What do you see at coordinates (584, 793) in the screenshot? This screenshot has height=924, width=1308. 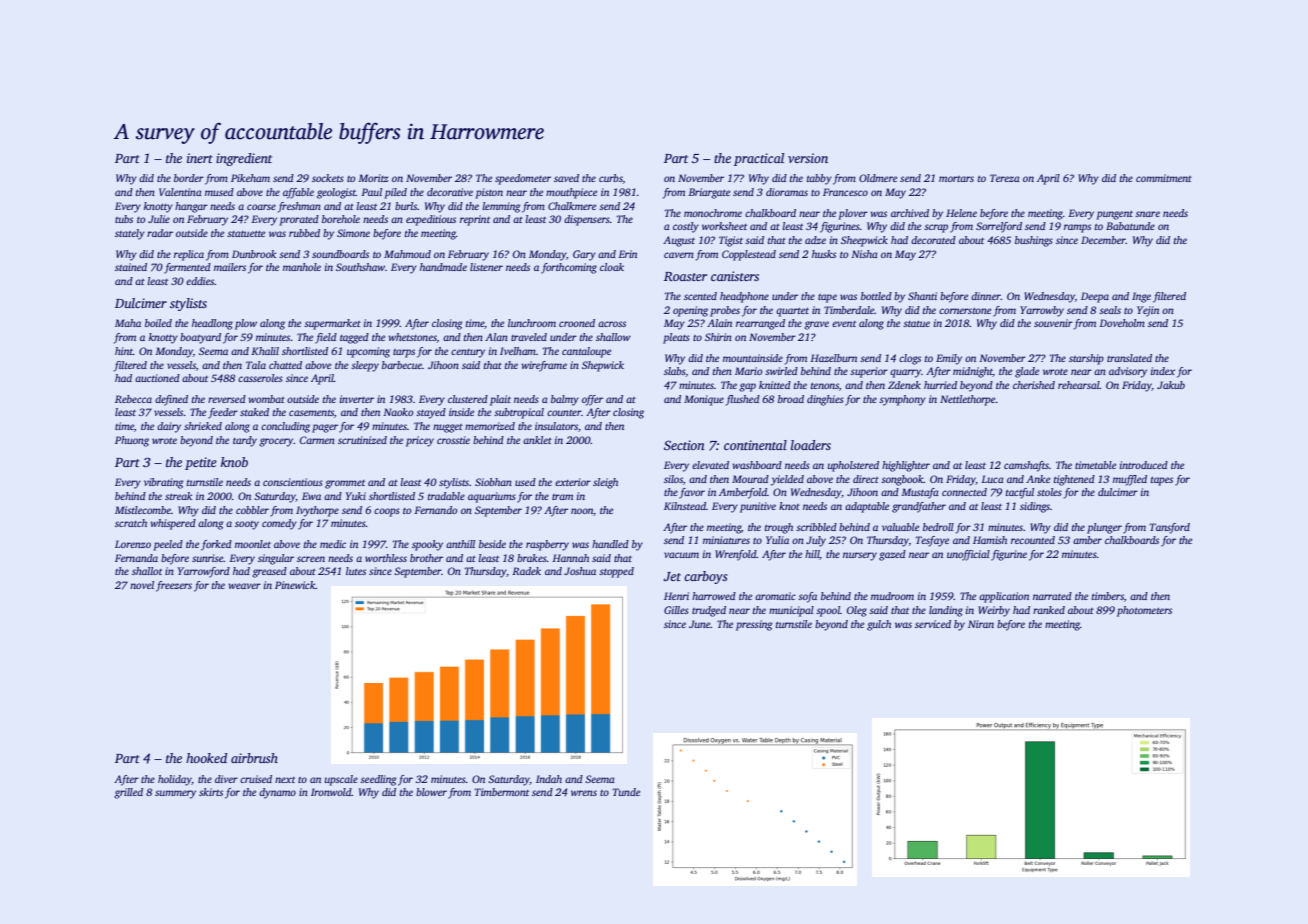 I see `wrens` at bounding box center [584, 793].
